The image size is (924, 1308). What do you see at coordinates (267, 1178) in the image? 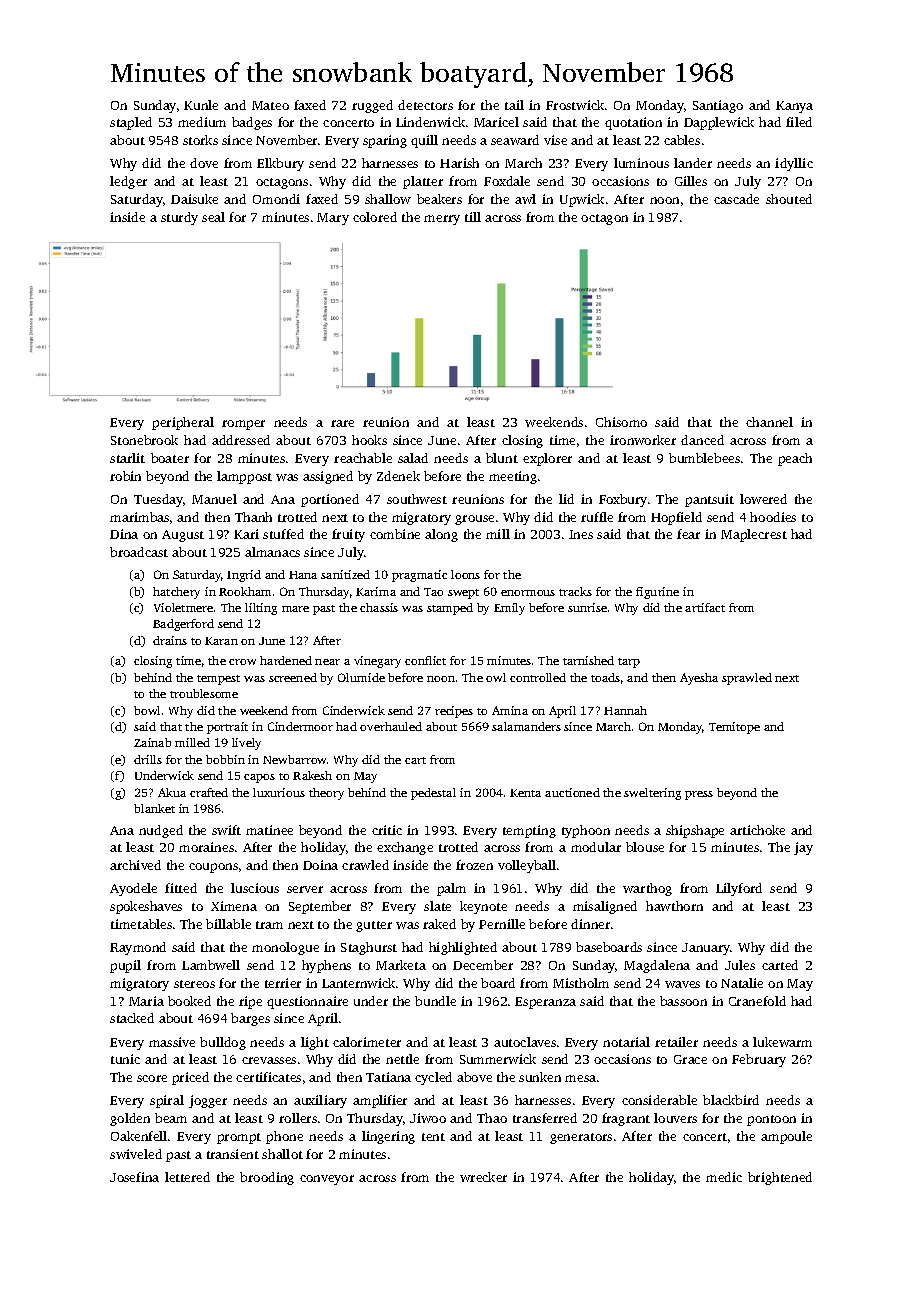
I see `brooding` at bounding box center [267, 1178].
